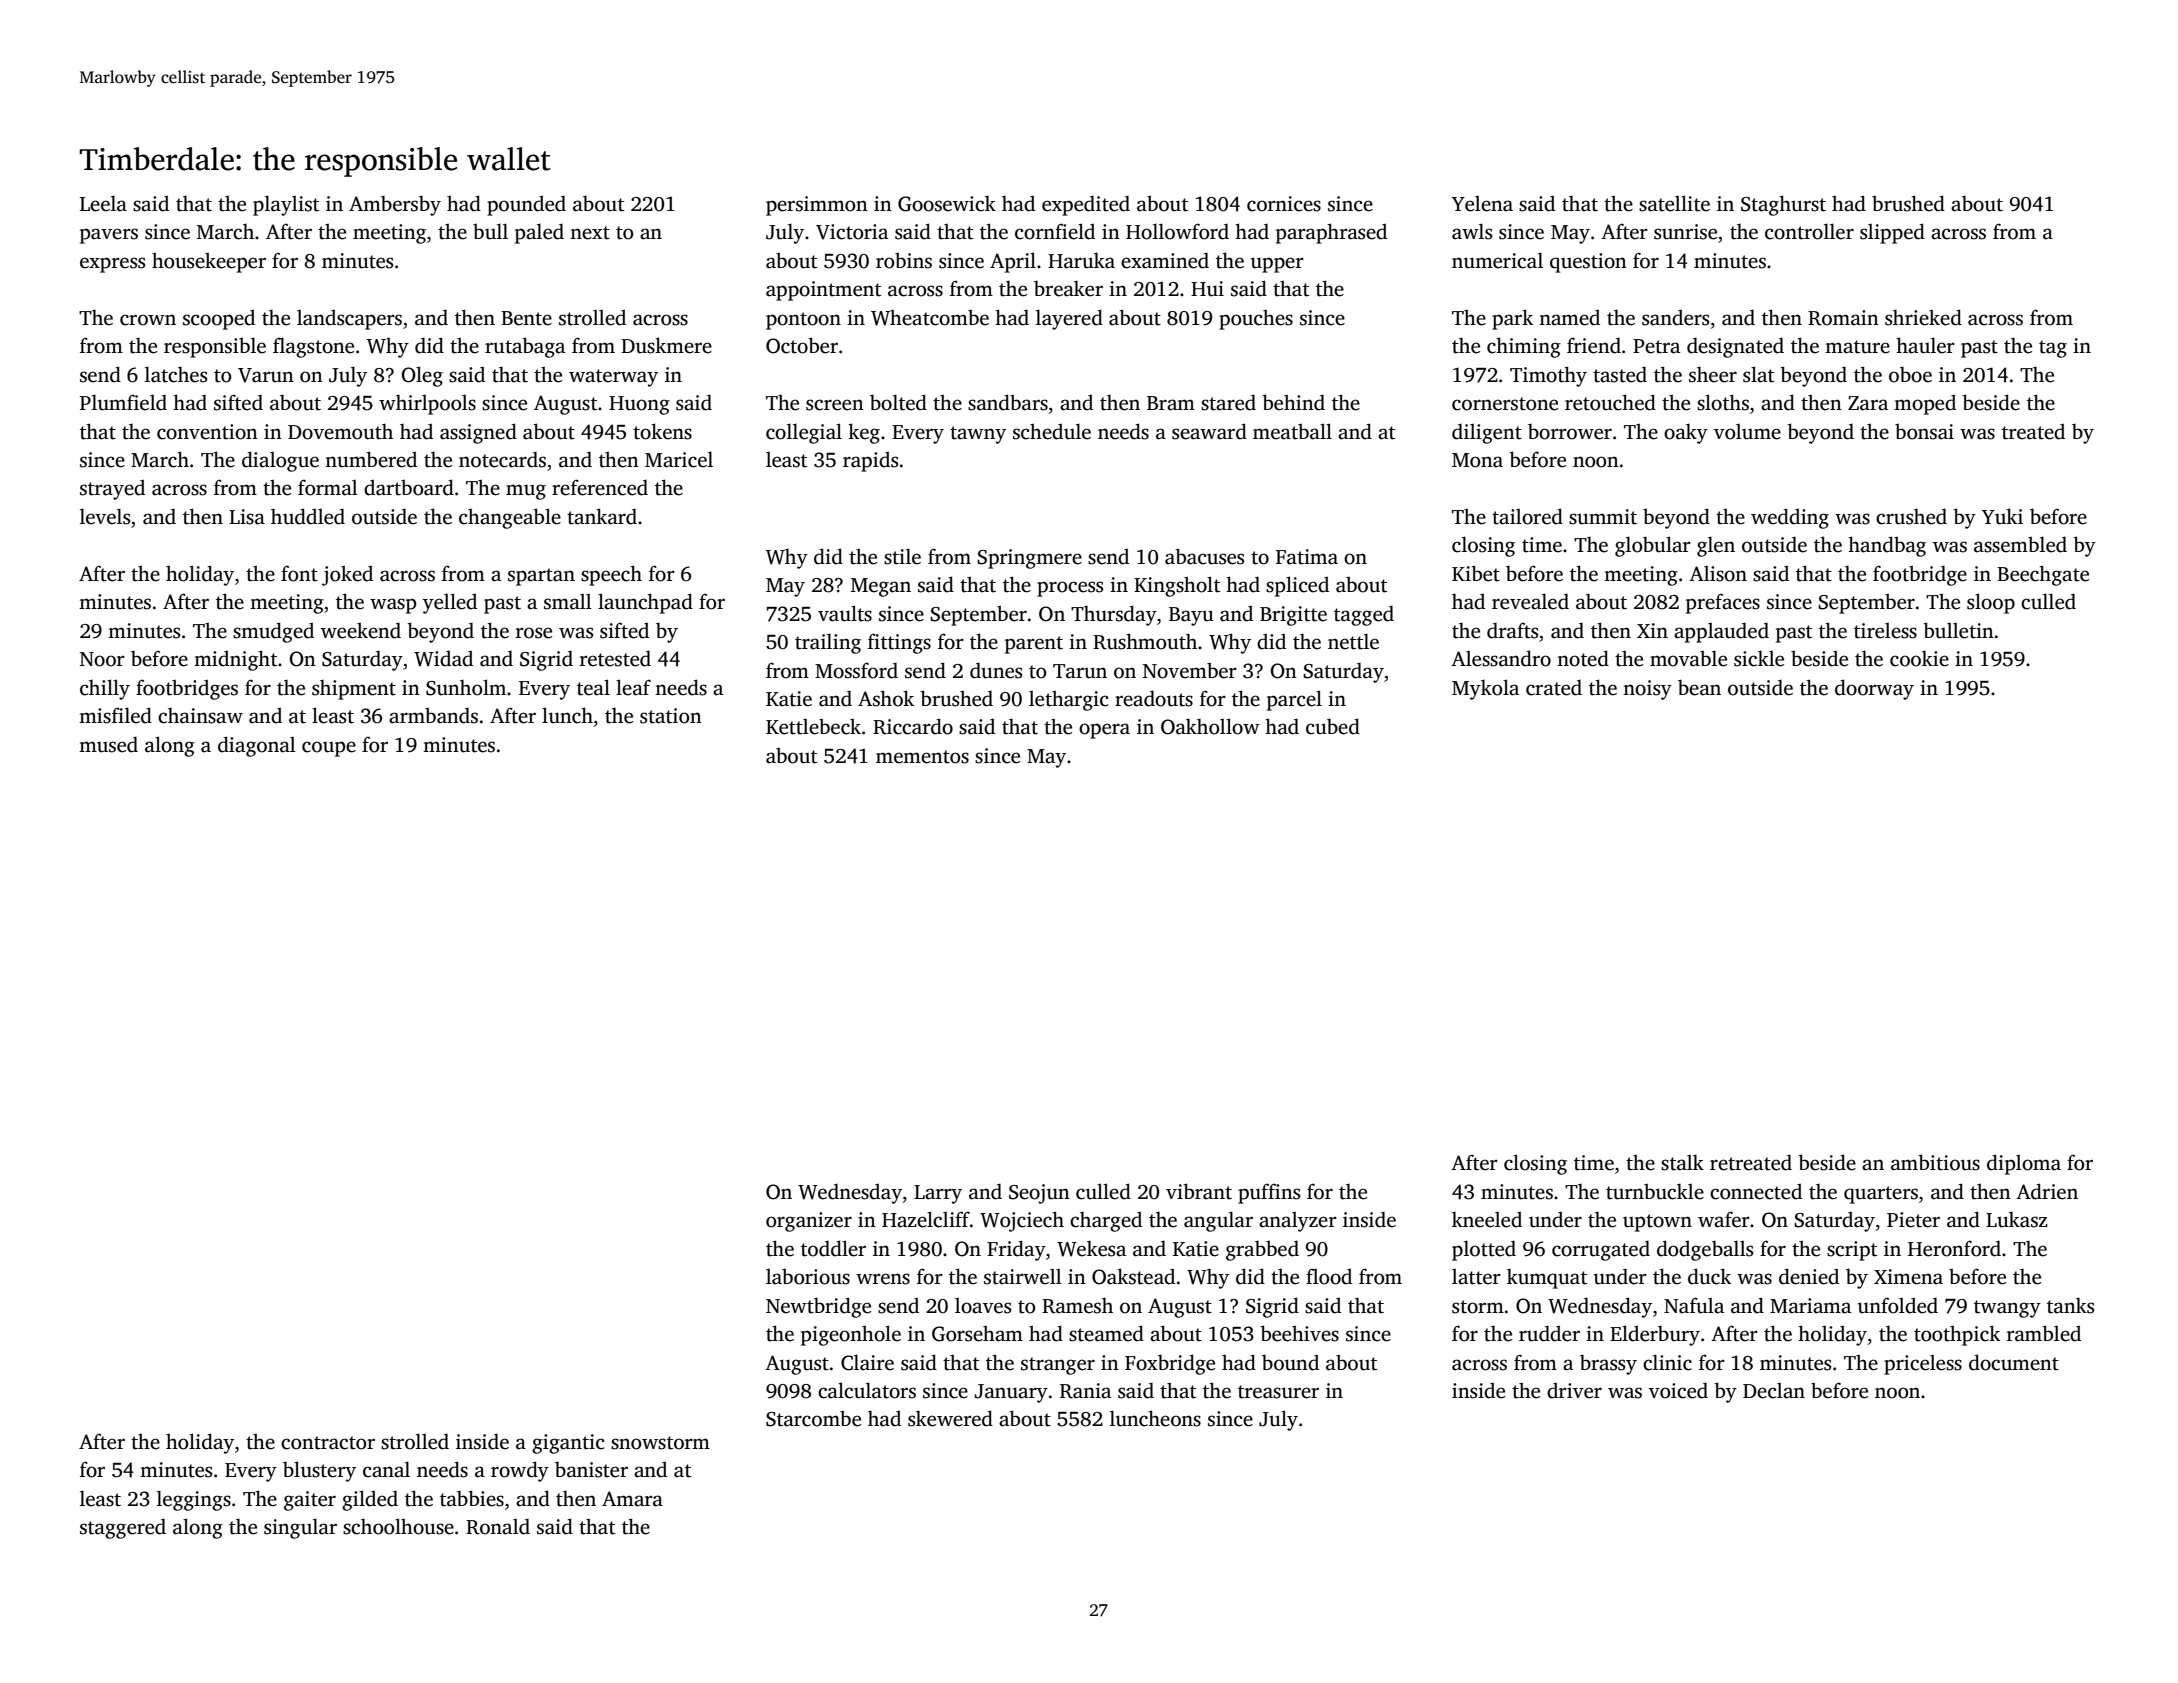 This screenshot has width=2178, height=1683. What do you see at coordinates (1114, 615) in the screenshot?
I see `Thursday` at bounding box center [1114, 615].
